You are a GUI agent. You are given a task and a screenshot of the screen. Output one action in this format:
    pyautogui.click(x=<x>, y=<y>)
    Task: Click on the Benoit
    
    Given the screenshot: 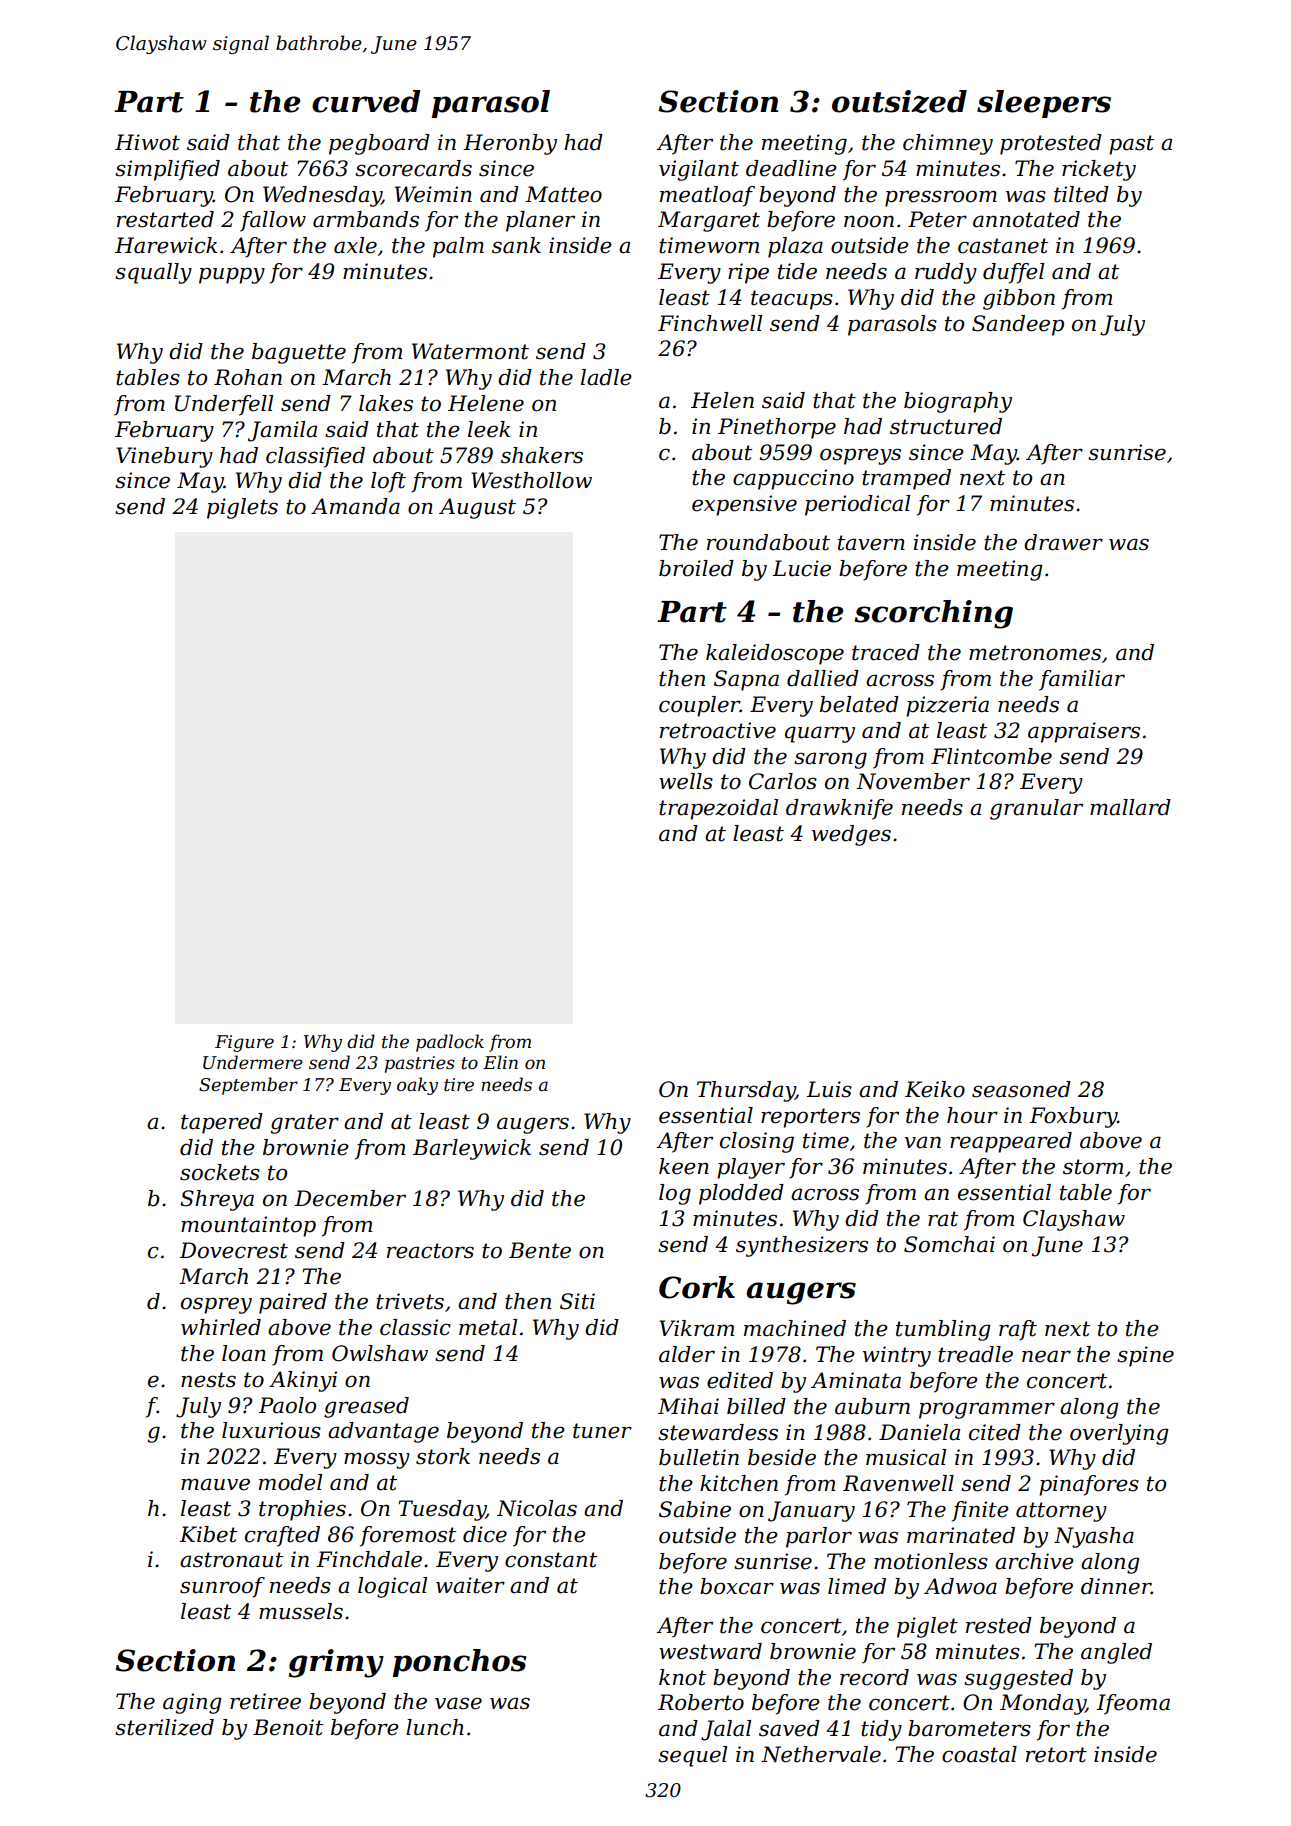 What is the action you would take?
    pyautogui.click(x=288, y=1727)
